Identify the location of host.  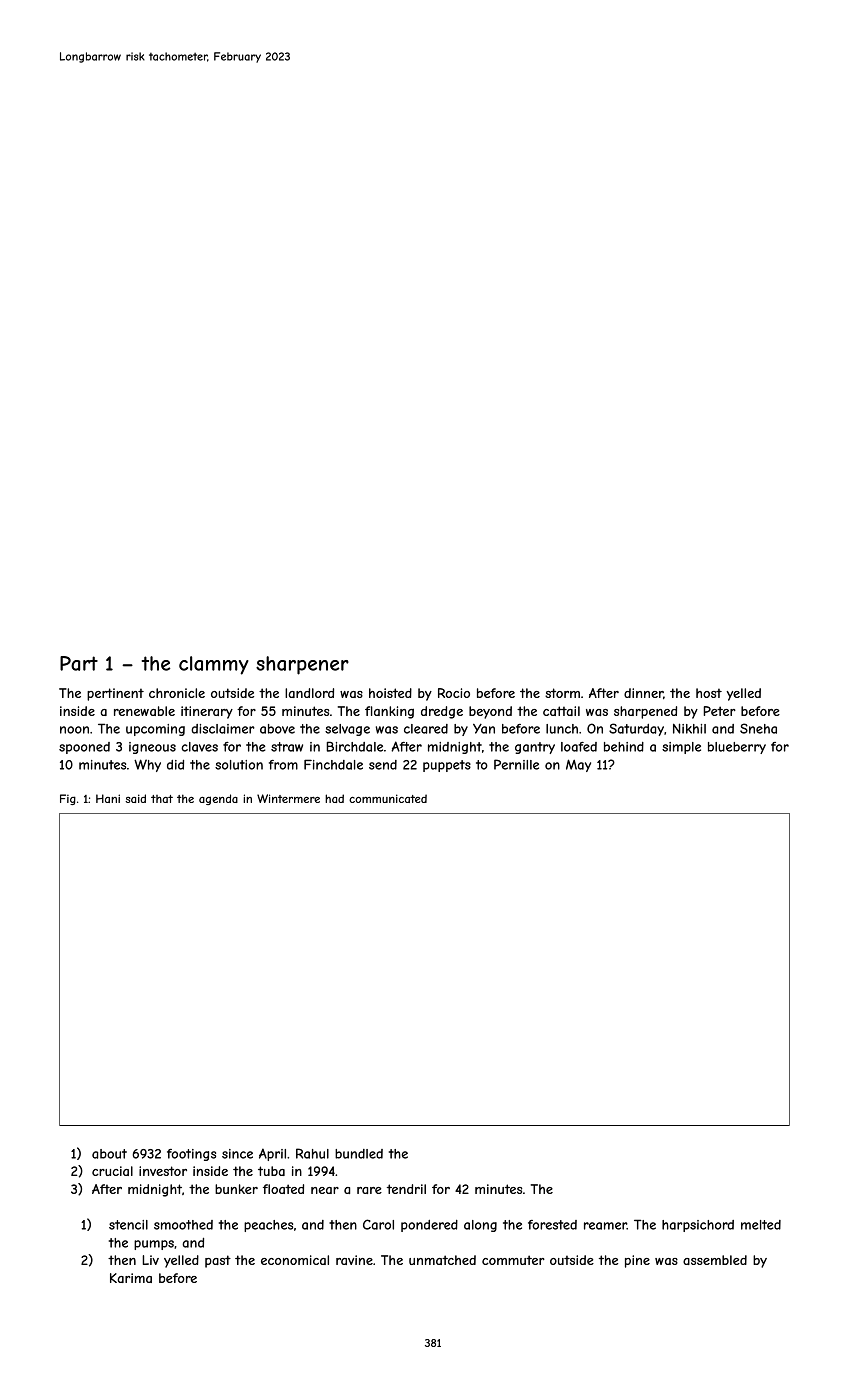
(709, 693).
